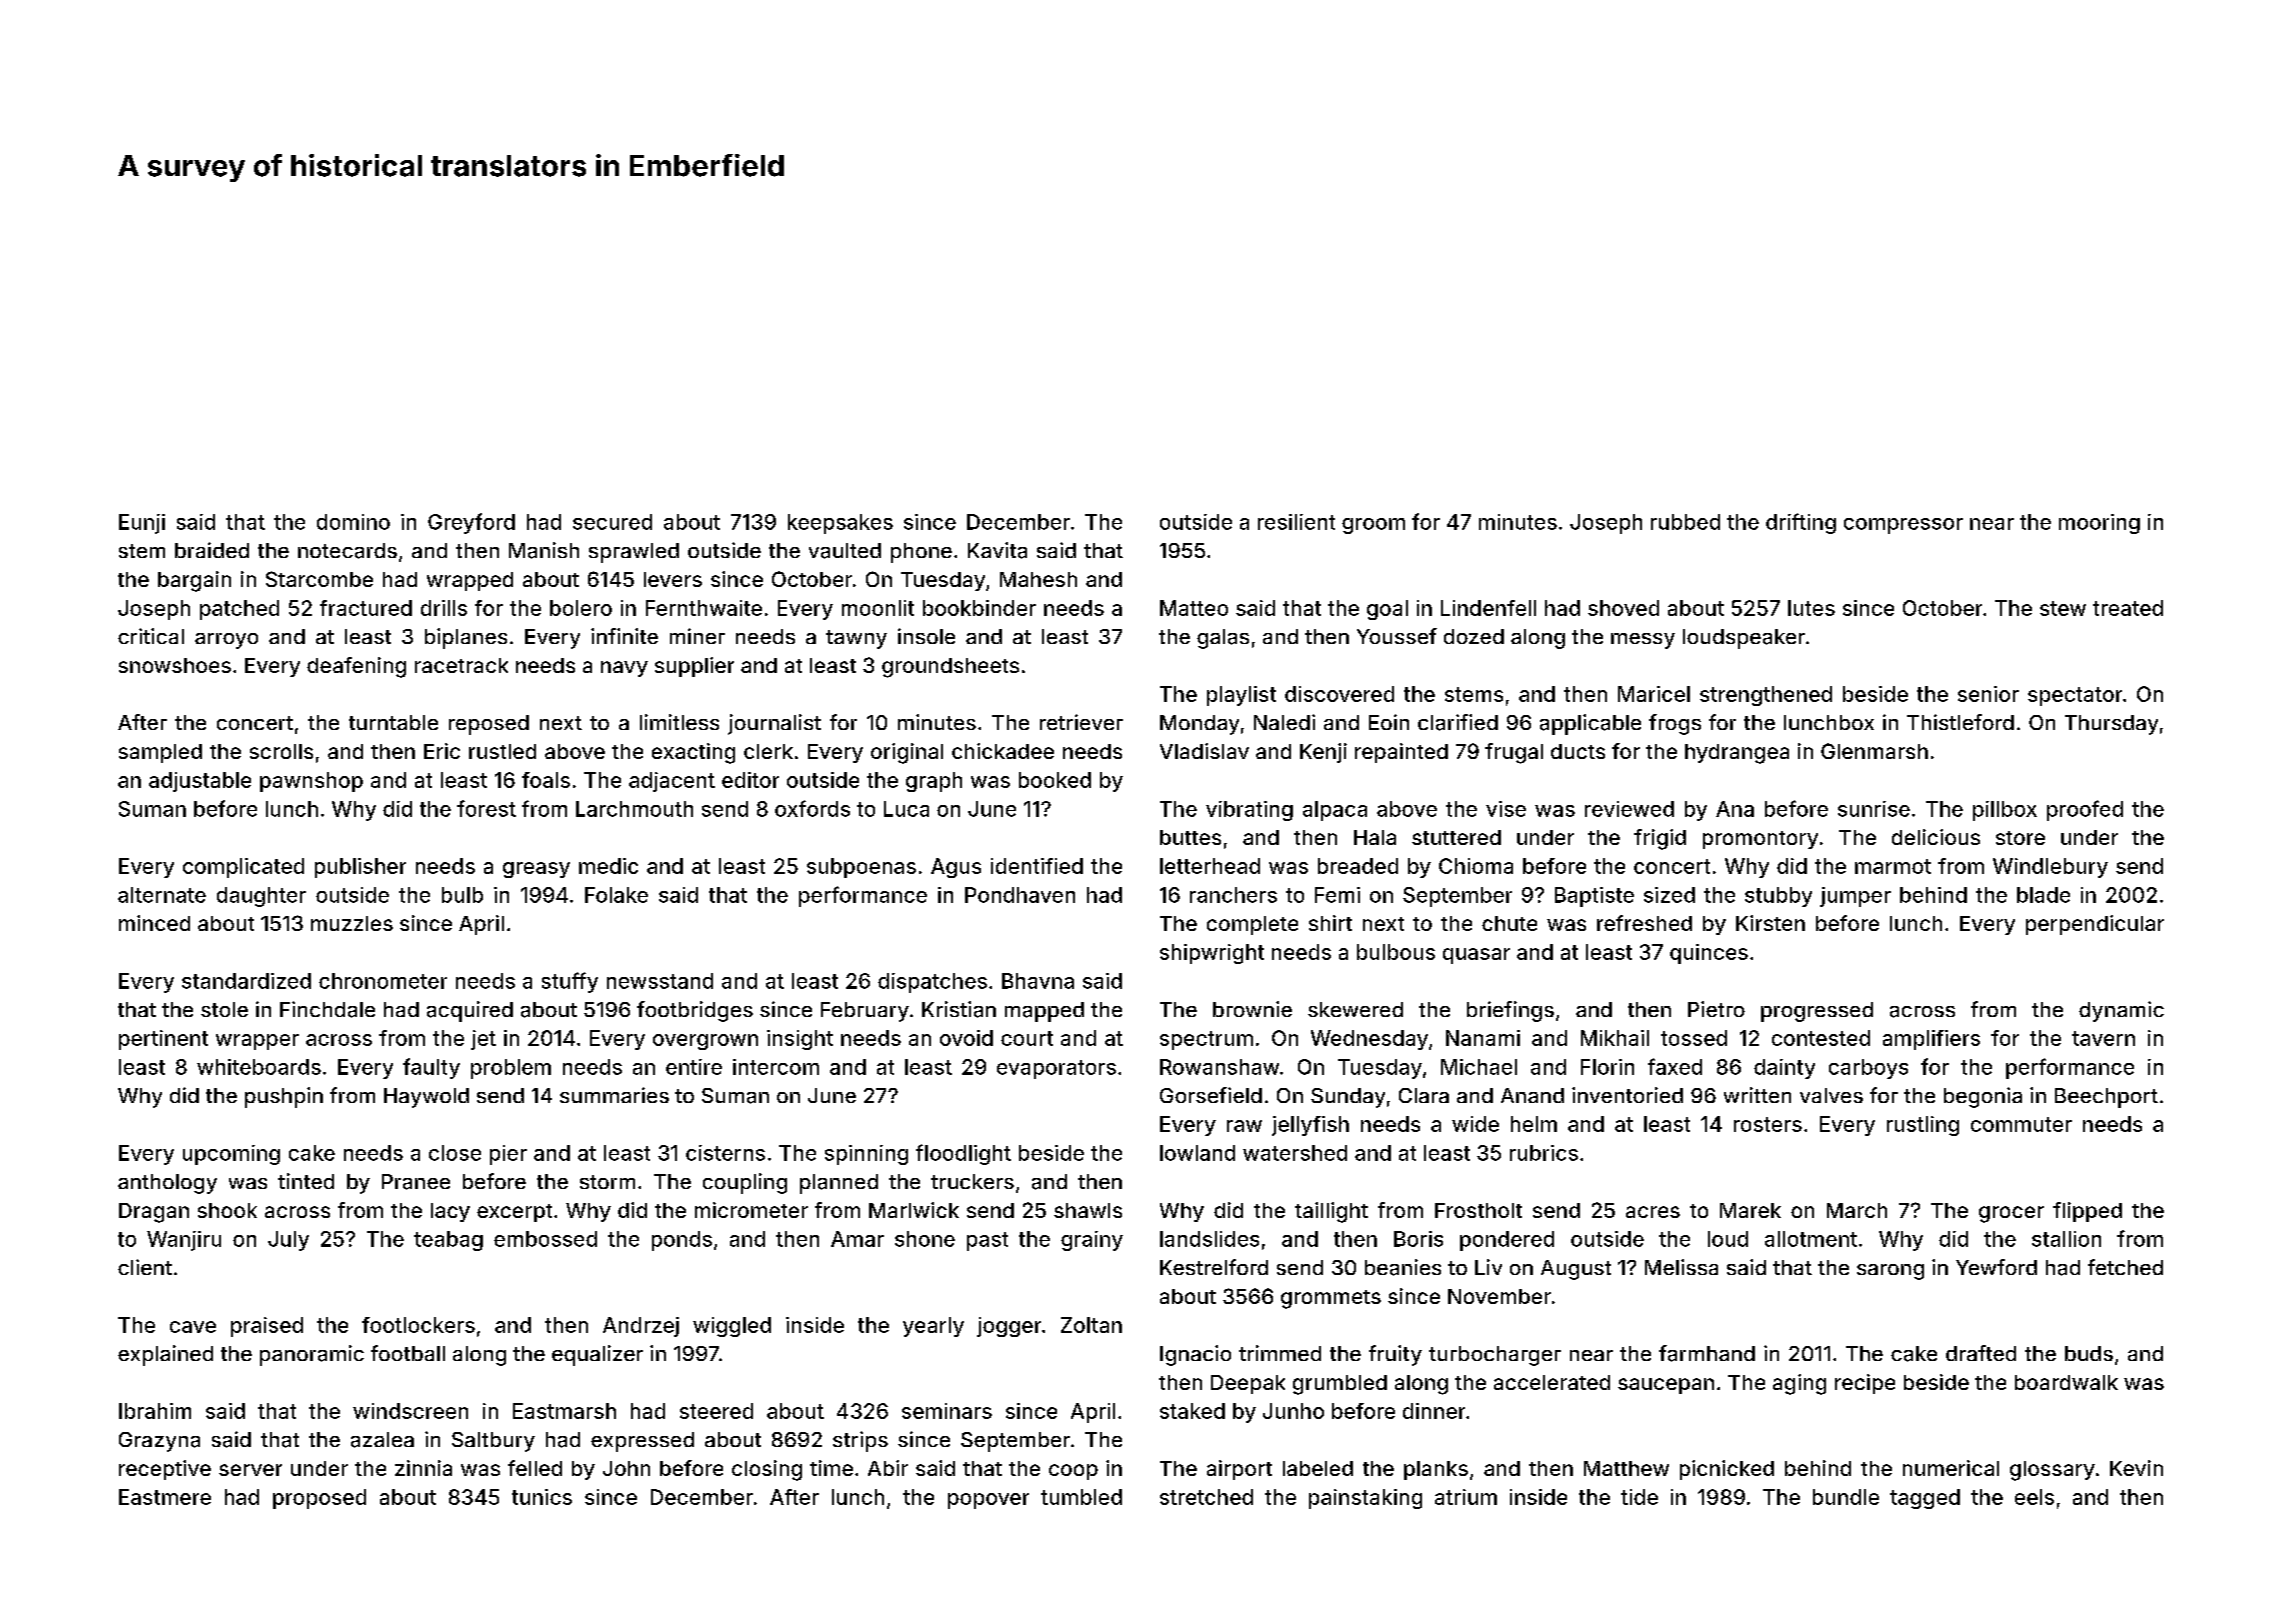  I want to click on store, so click(2020, 838).
